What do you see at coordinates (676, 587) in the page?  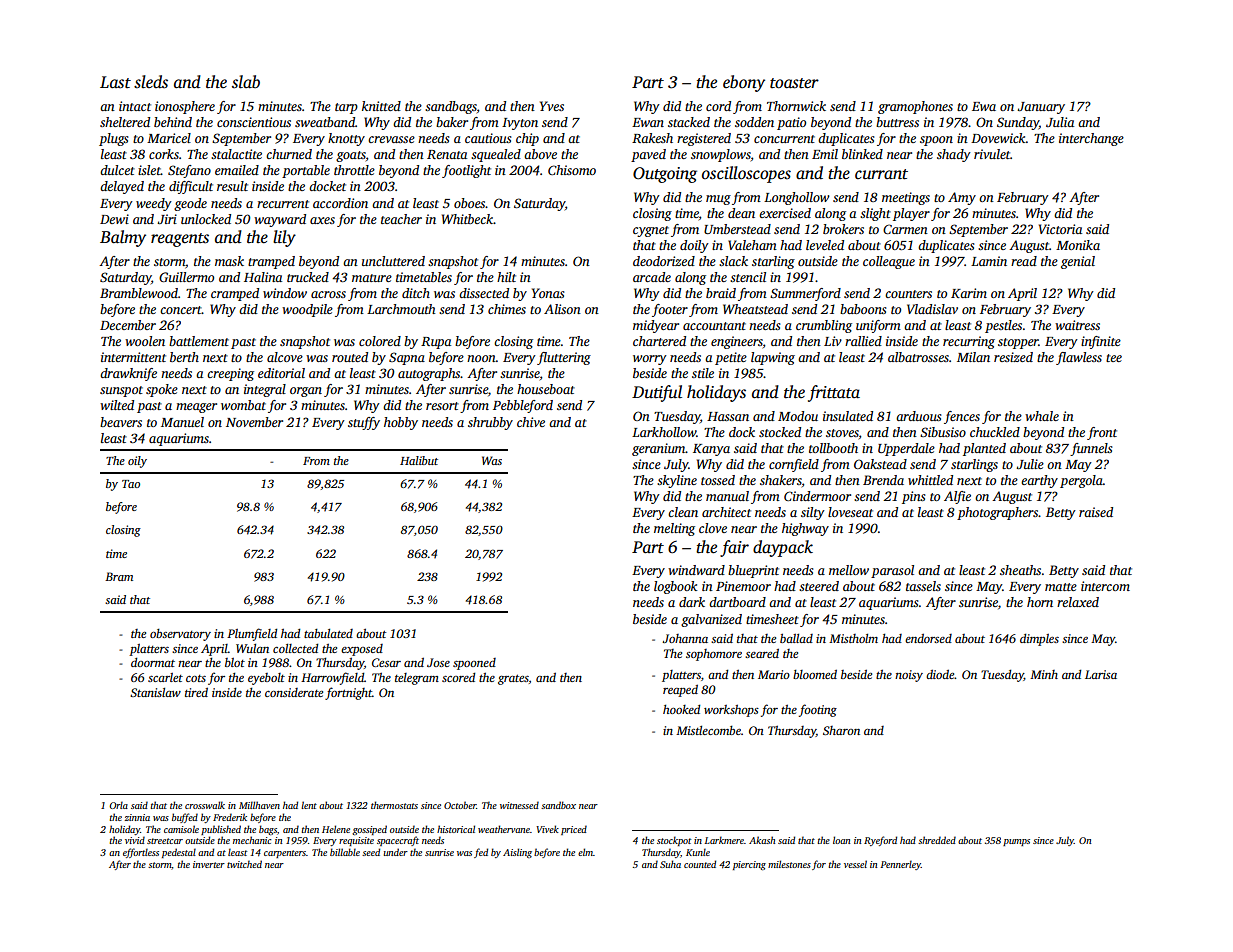 I see `logbook` at bounding box center [676, 587].
